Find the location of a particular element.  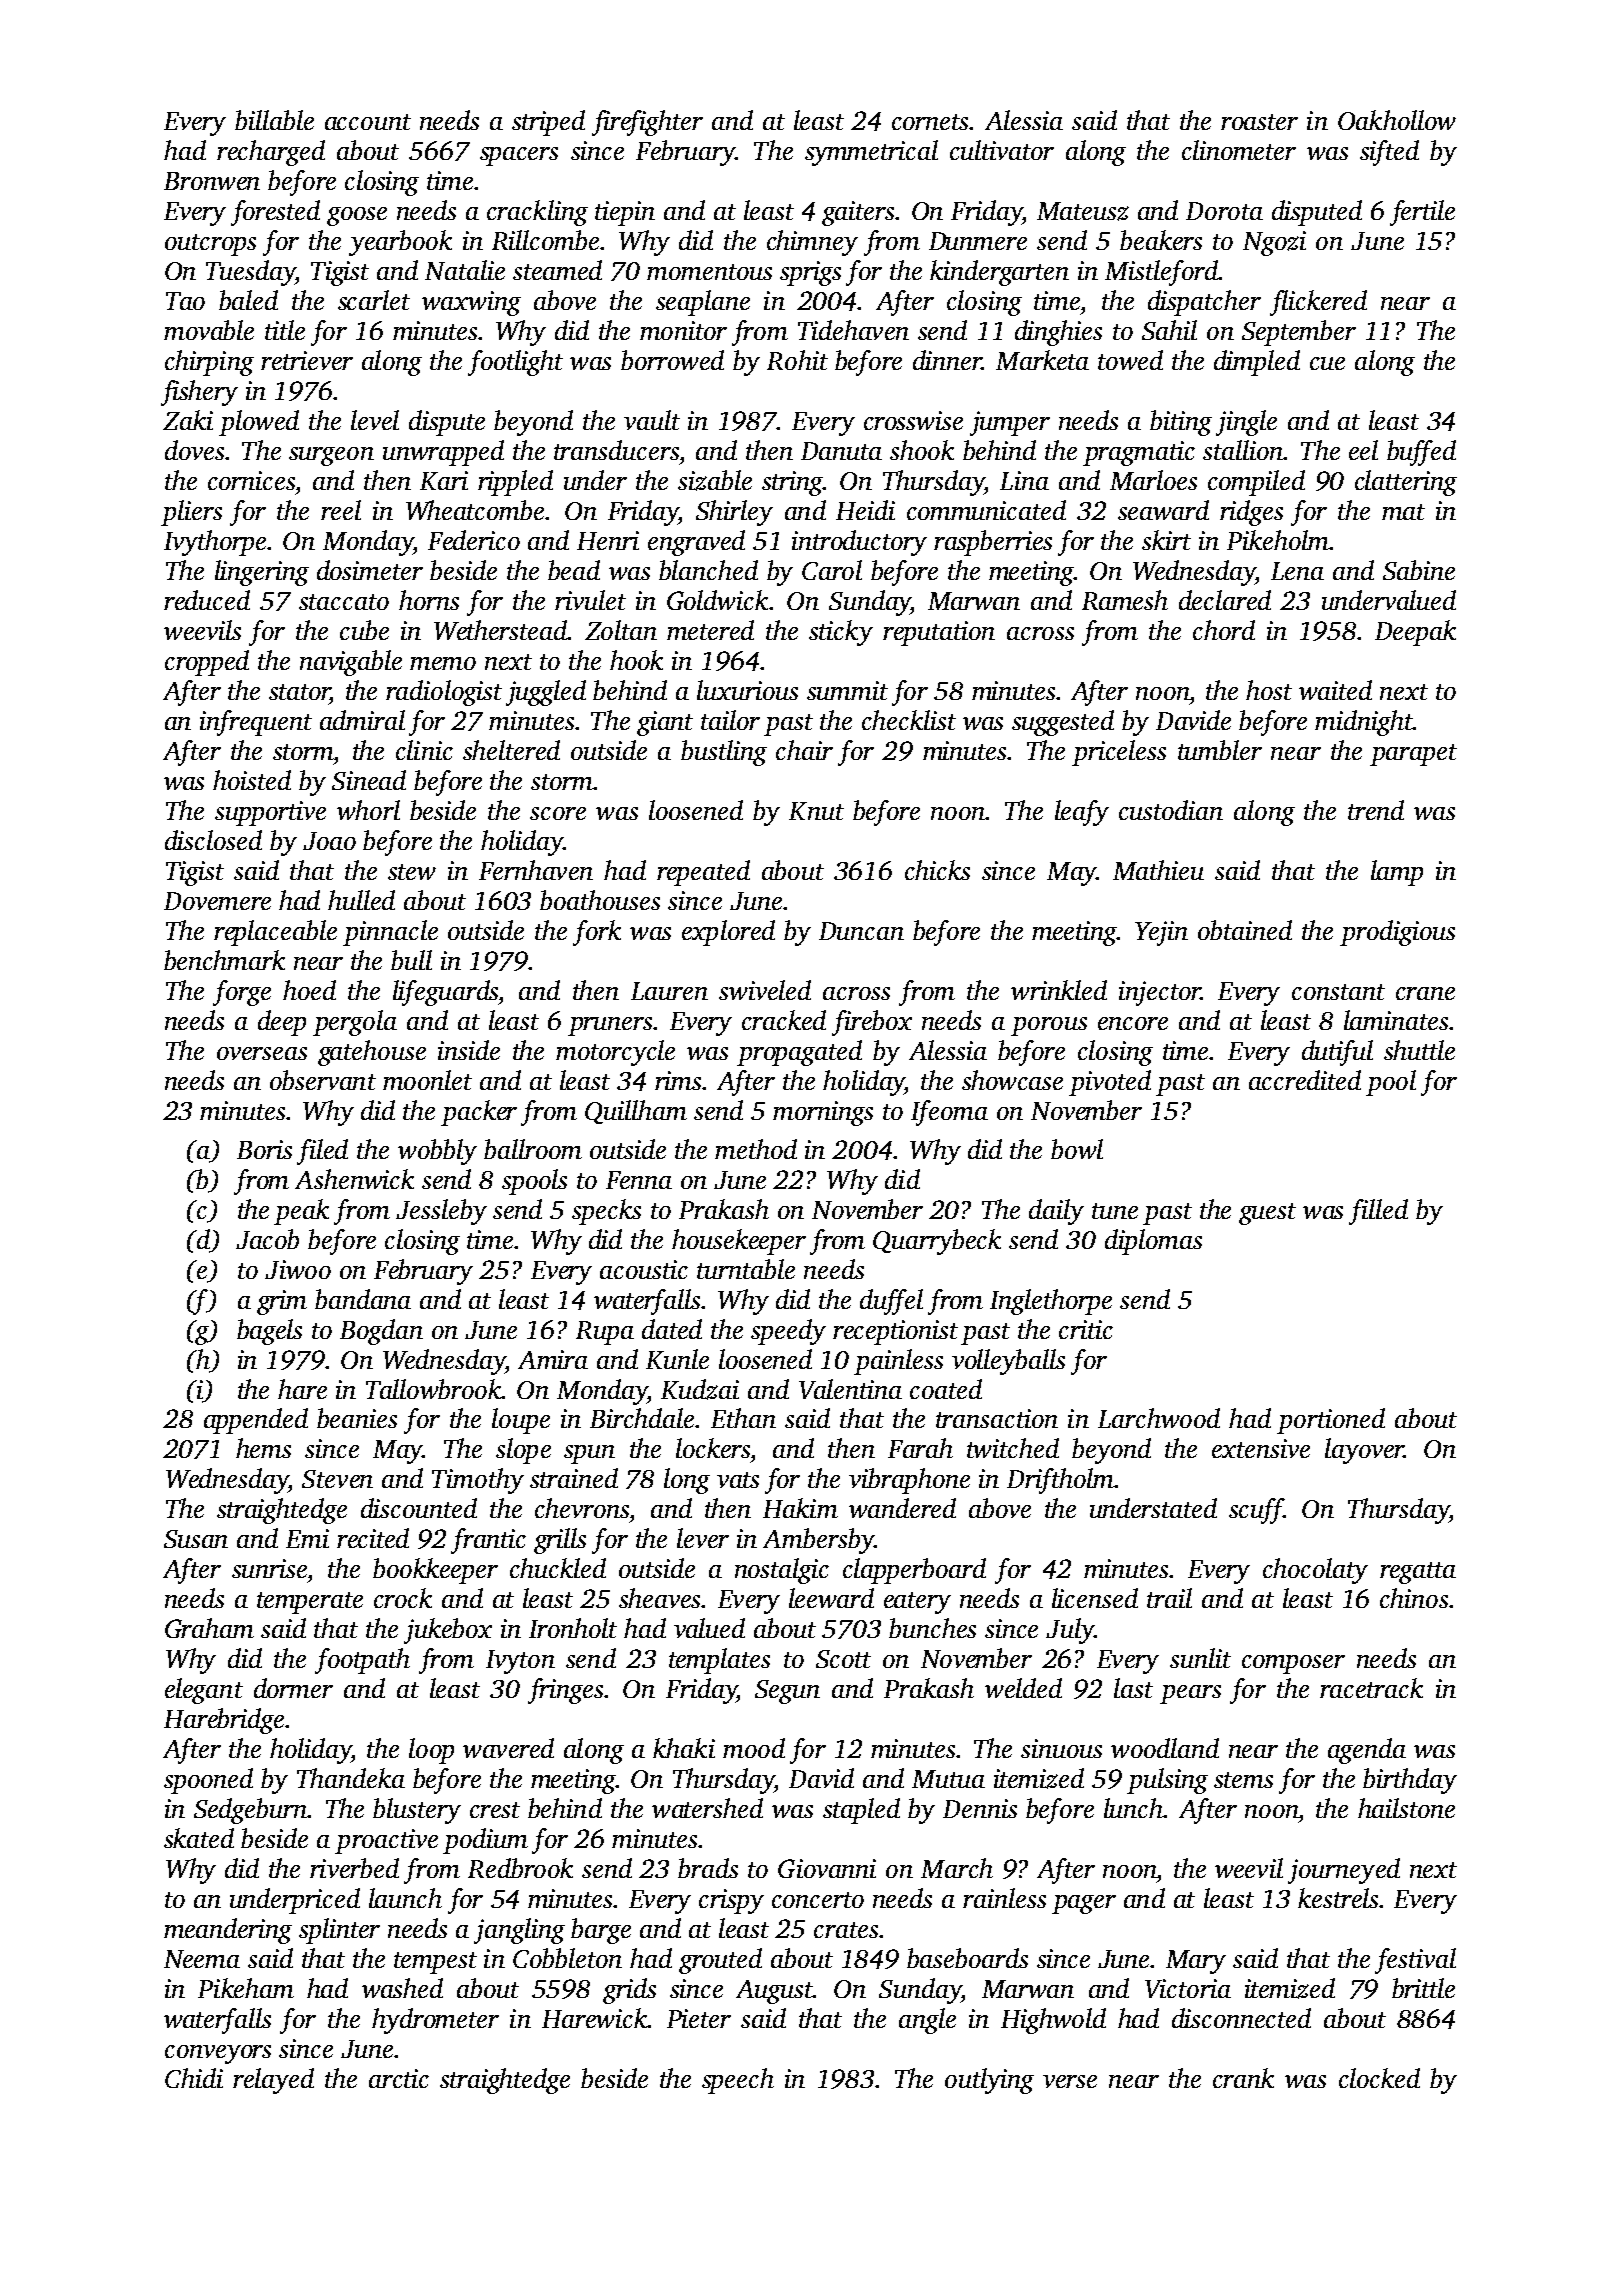

stems is located at coordinates (1243, 1780).
